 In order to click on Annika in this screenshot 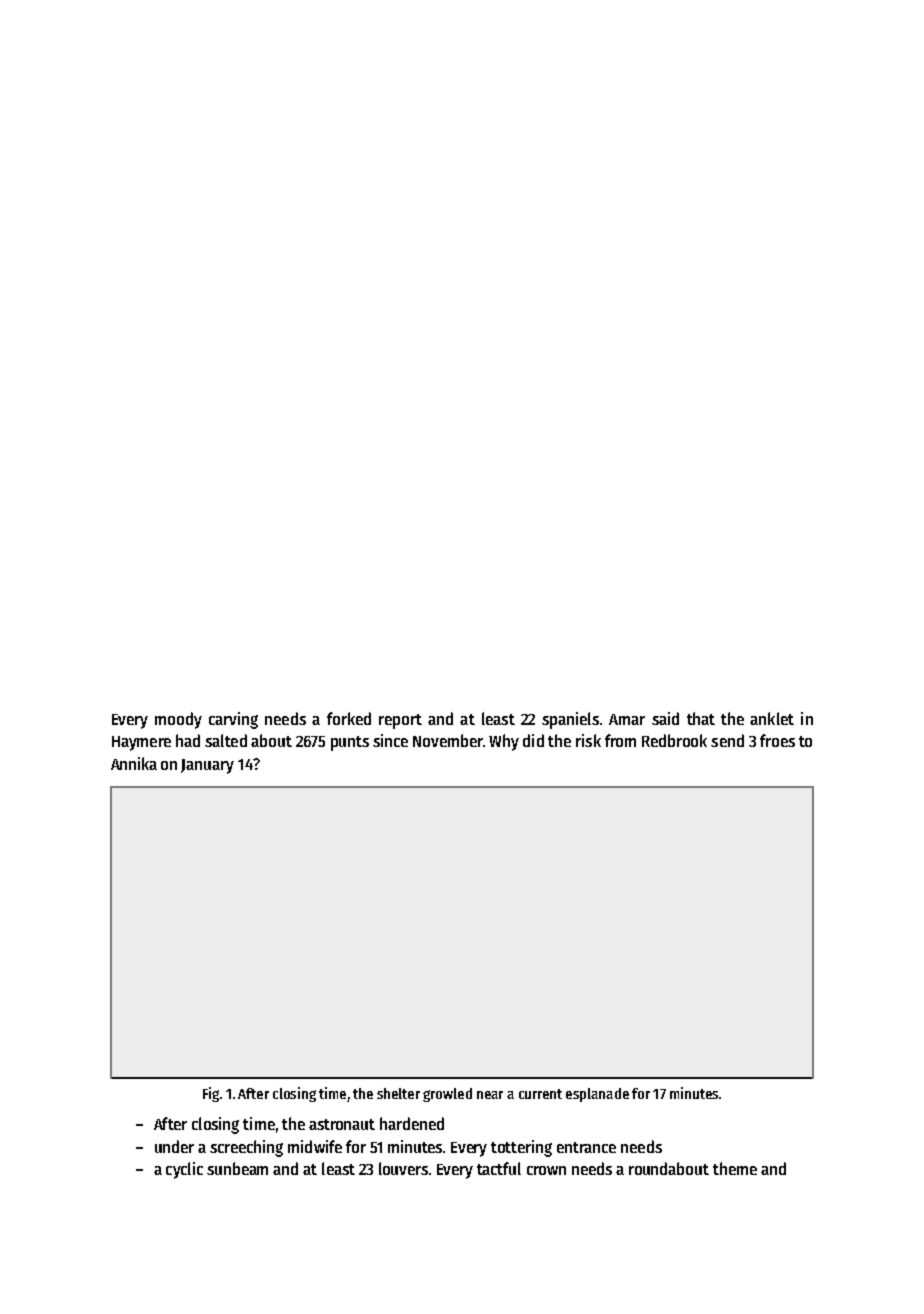, I will do `click(134, 763)`.
